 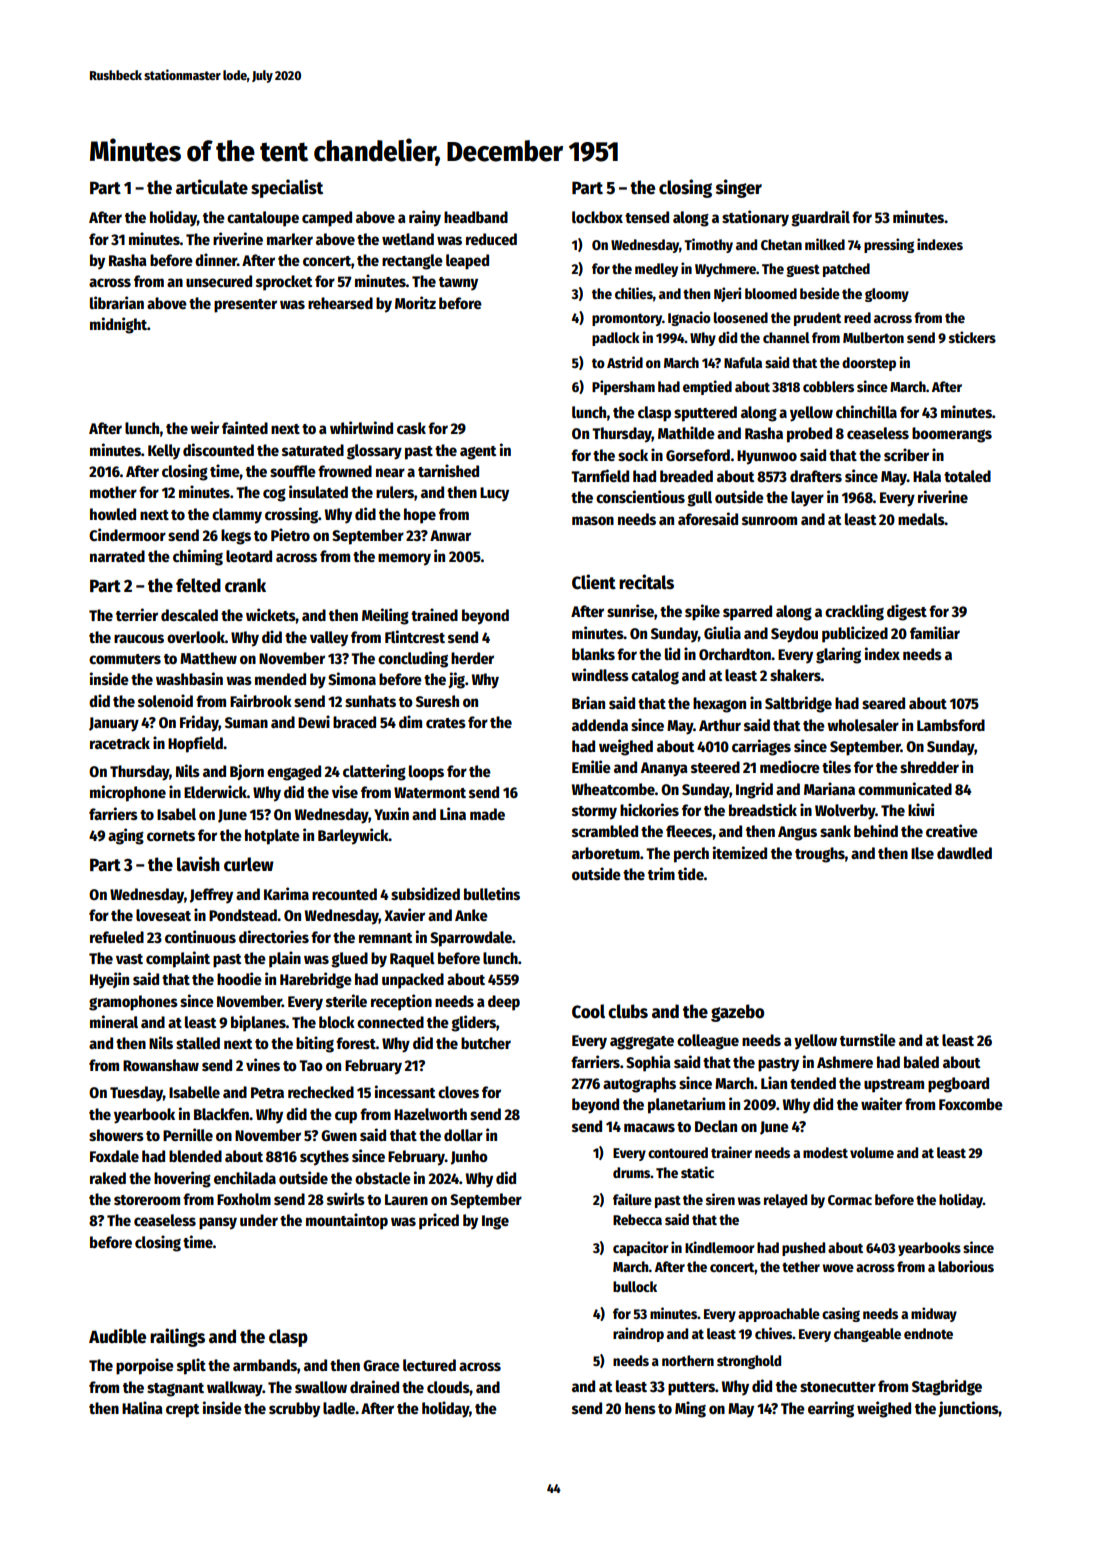 I want to click on creative, so click(x=952, y=830).
